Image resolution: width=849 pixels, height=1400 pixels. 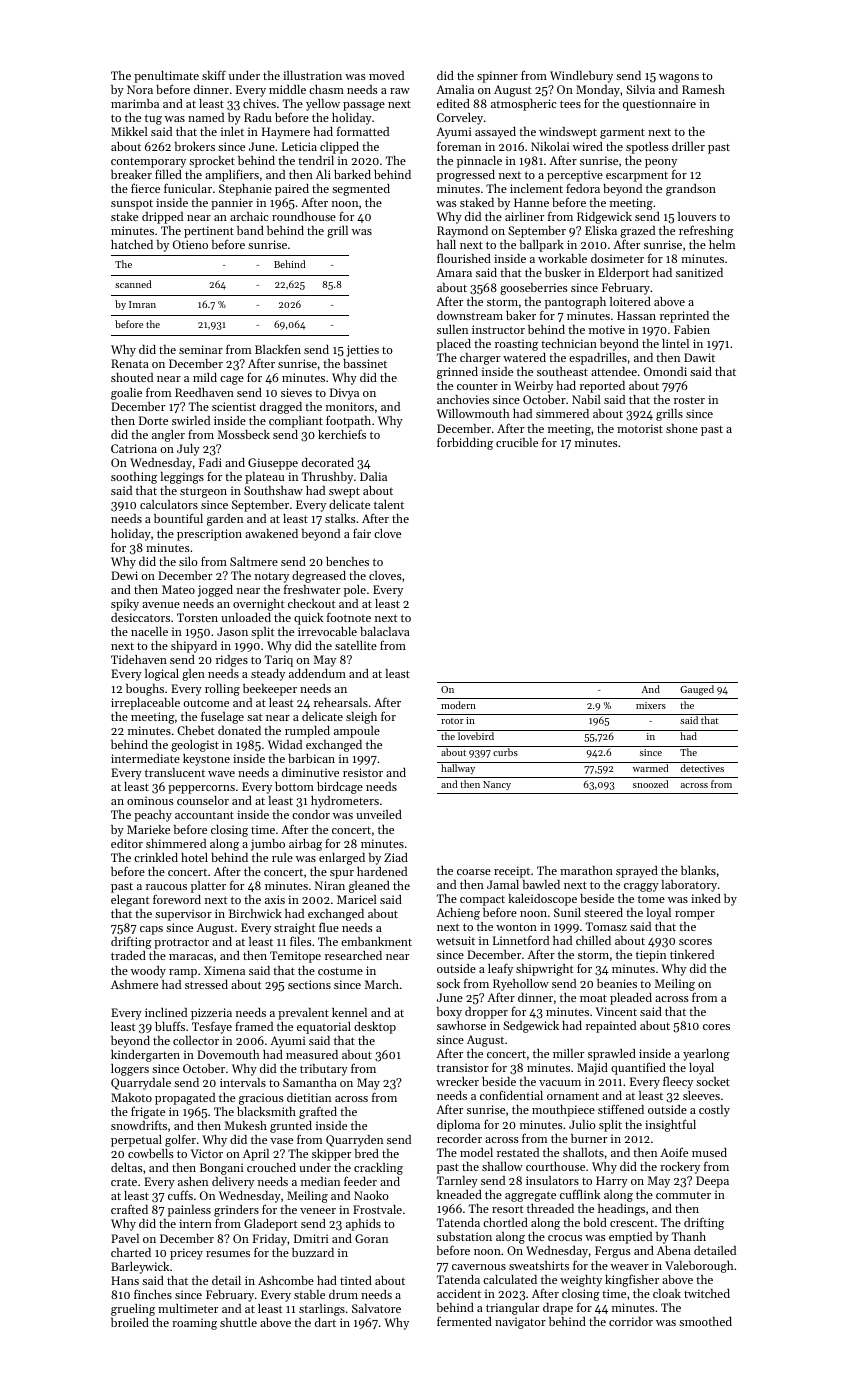 I want to click on enlarged, so click(x=342, y=859).
